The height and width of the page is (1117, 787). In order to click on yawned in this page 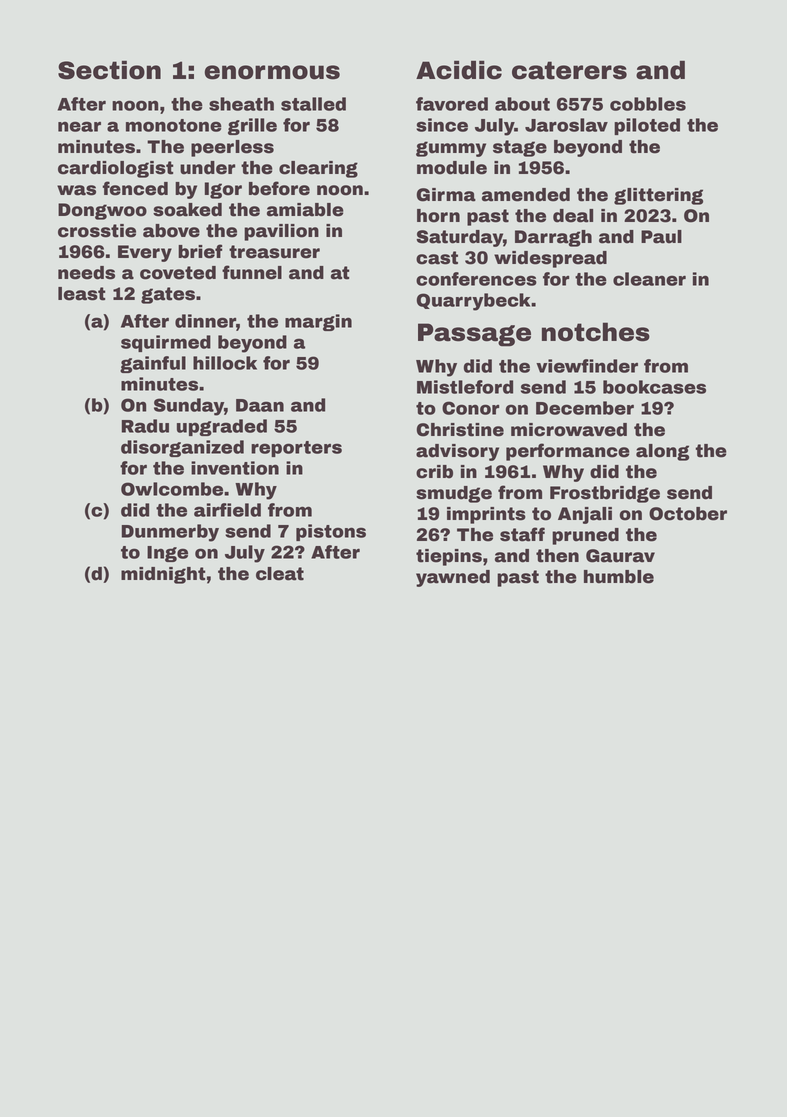, I will do `click(453, 578)`.
